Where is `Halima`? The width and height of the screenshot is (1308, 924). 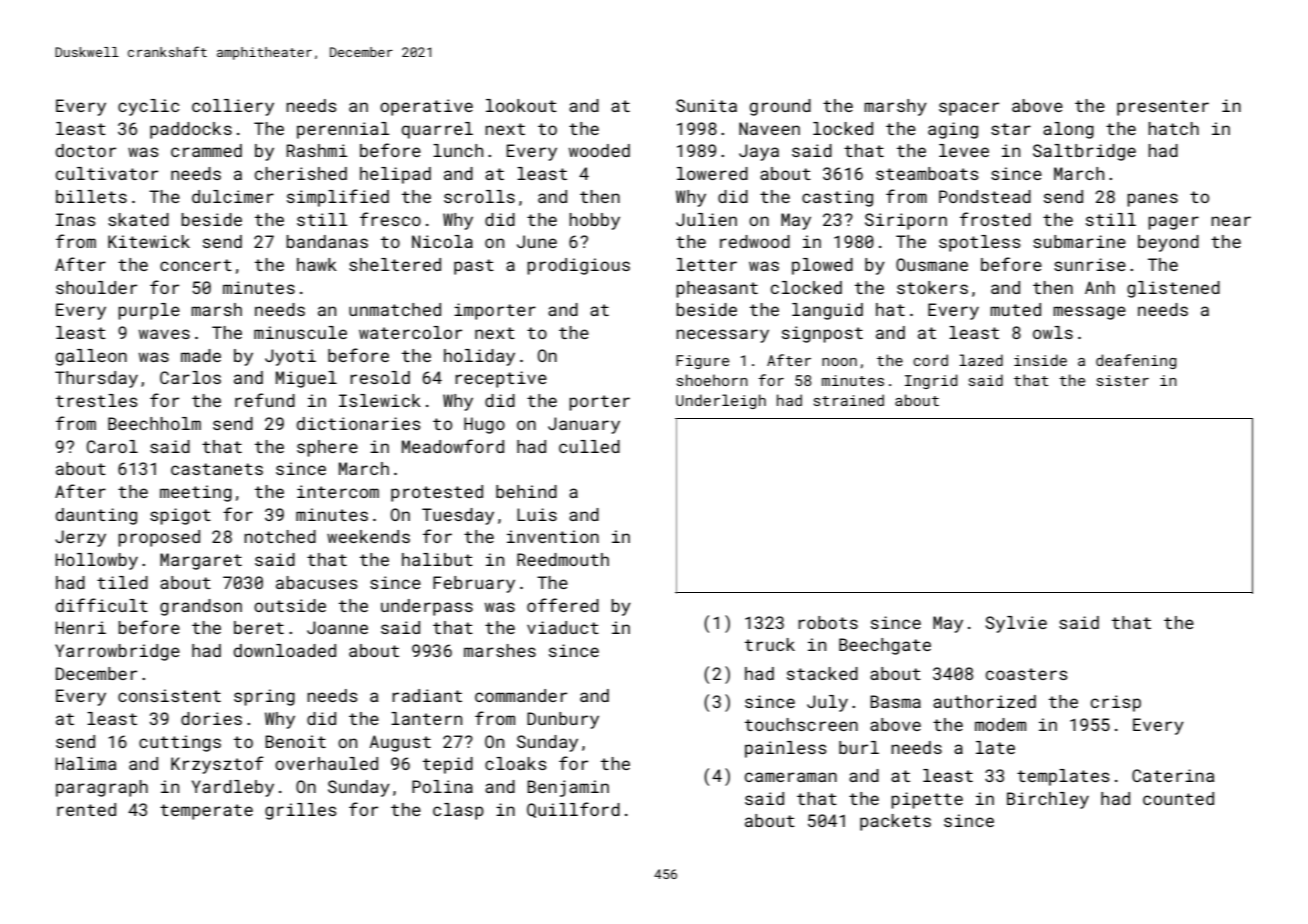 Halima is located at coordinates (86, 763).
